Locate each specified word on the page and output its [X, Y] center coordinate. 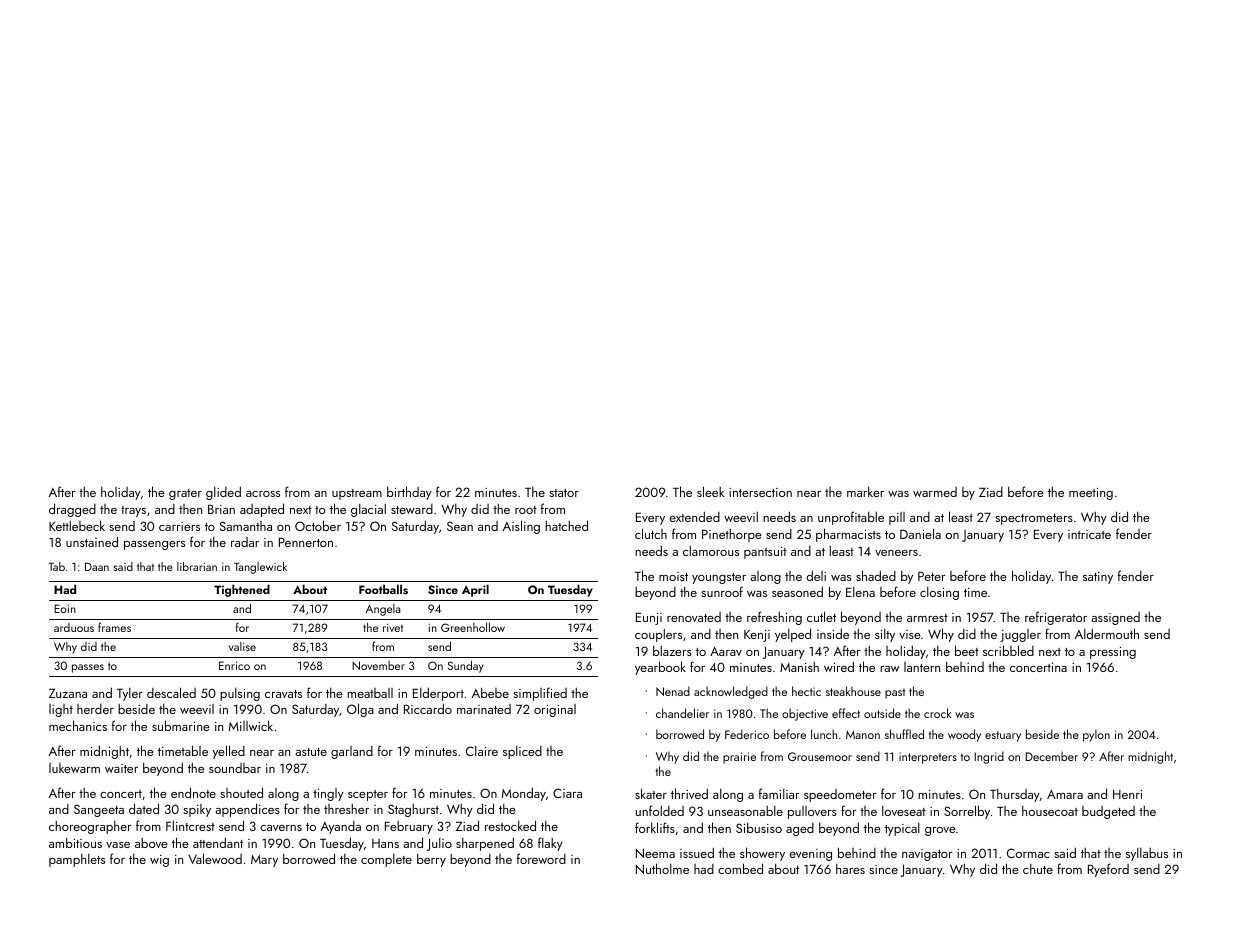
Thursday [1015, 795]
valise [242, 646]
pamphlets [77, 860]
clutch [651, 533]
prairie [739, 758]
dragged [72, 510]
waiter [121, 768]
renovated [694, 617]
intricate [1089, 534]
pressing [1113, 653]
